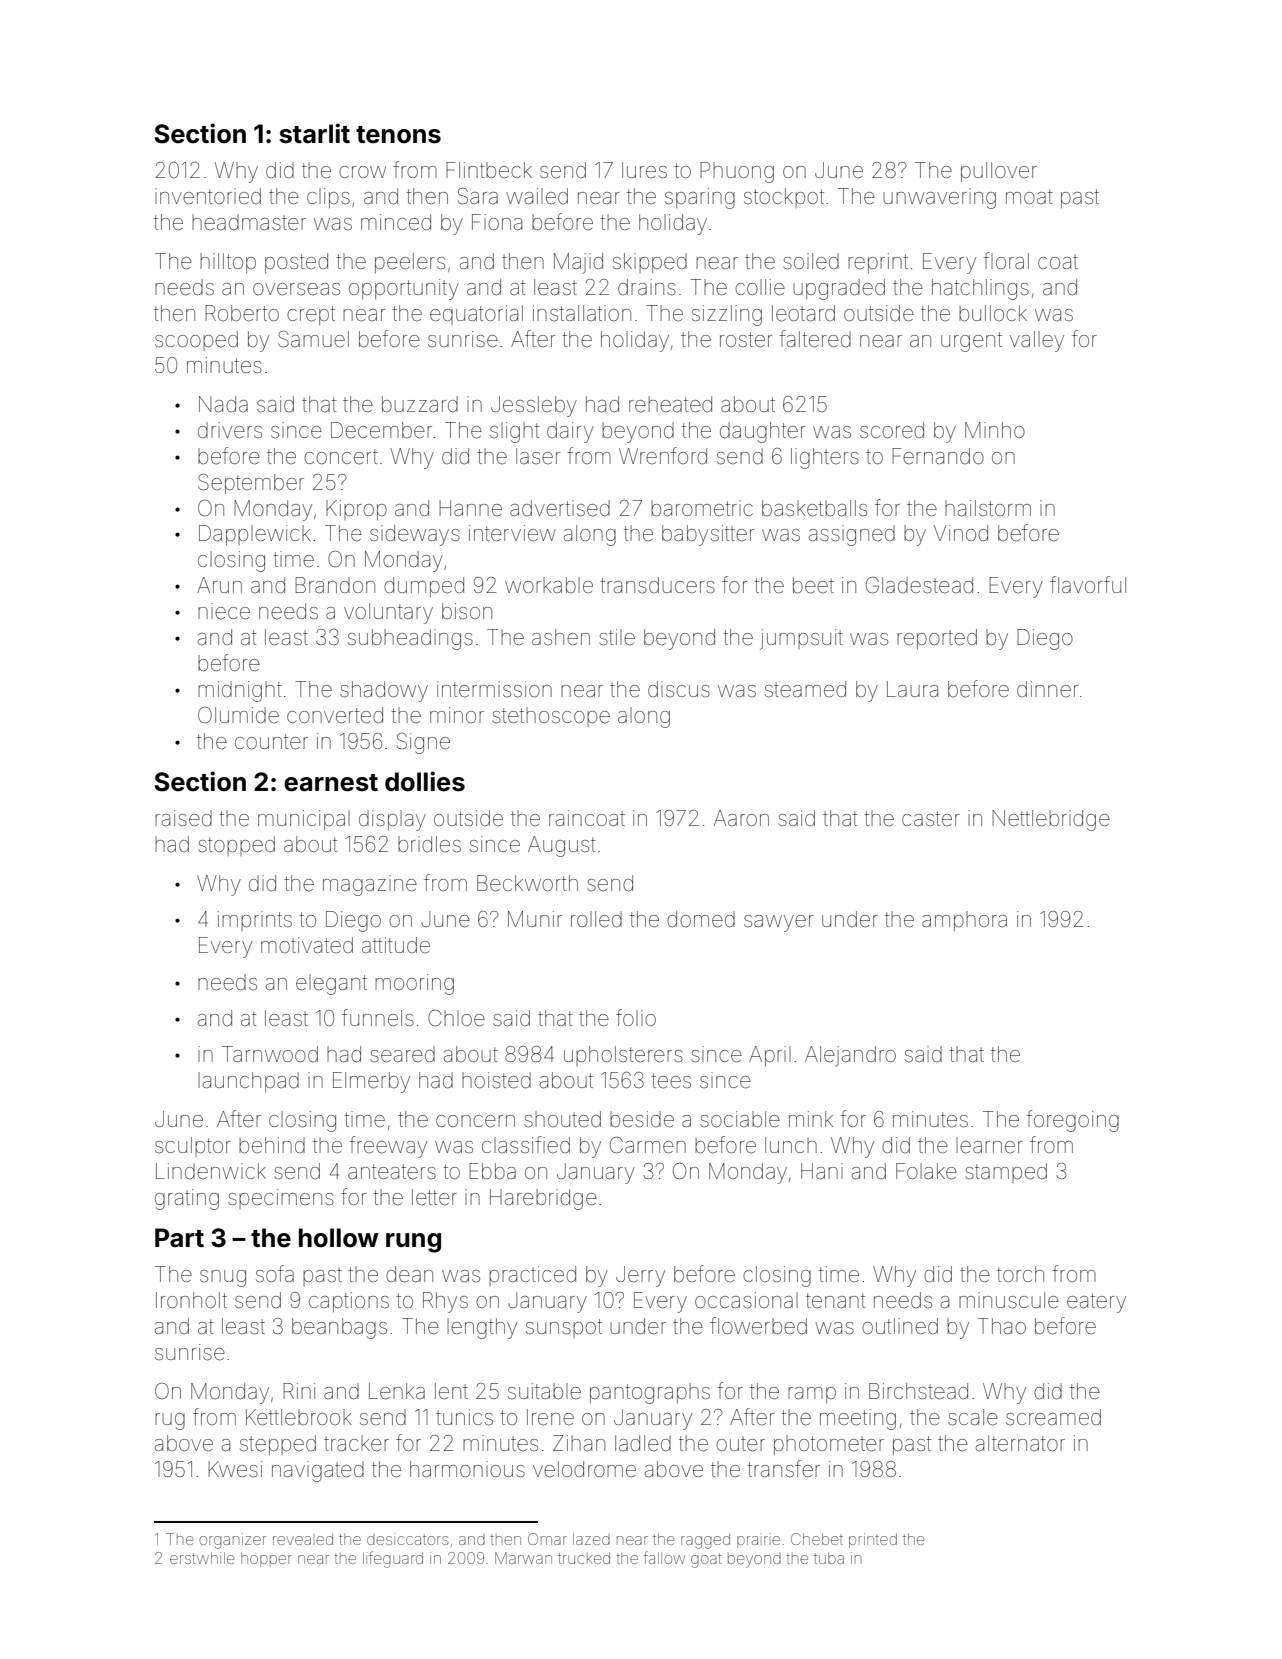  What do you see at coordinates (425, 781) in the page?
I see `dollies` at bounding box center [425, 781].
